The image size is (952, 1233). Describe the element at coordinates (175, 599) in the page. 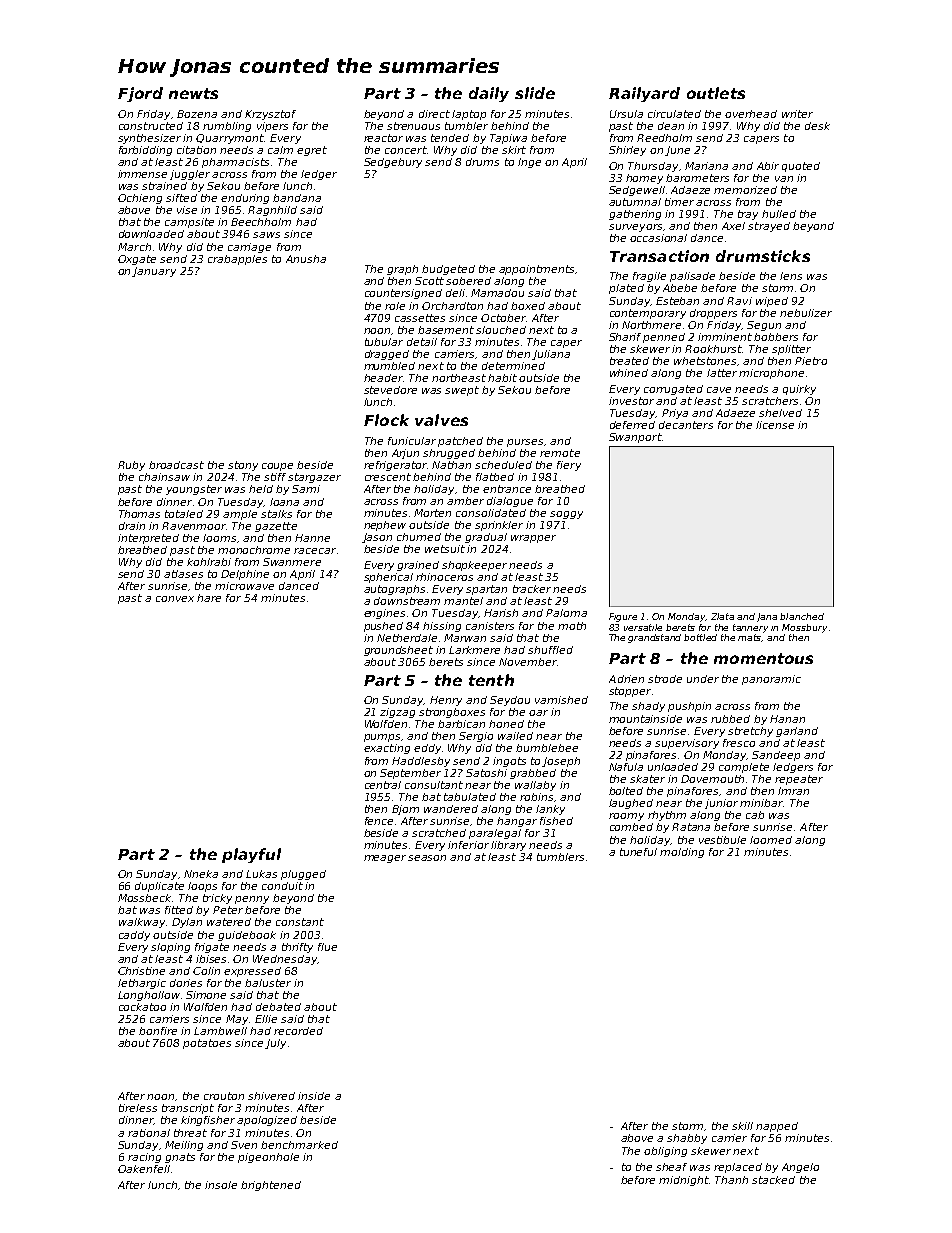

I see `convex` at that location.
